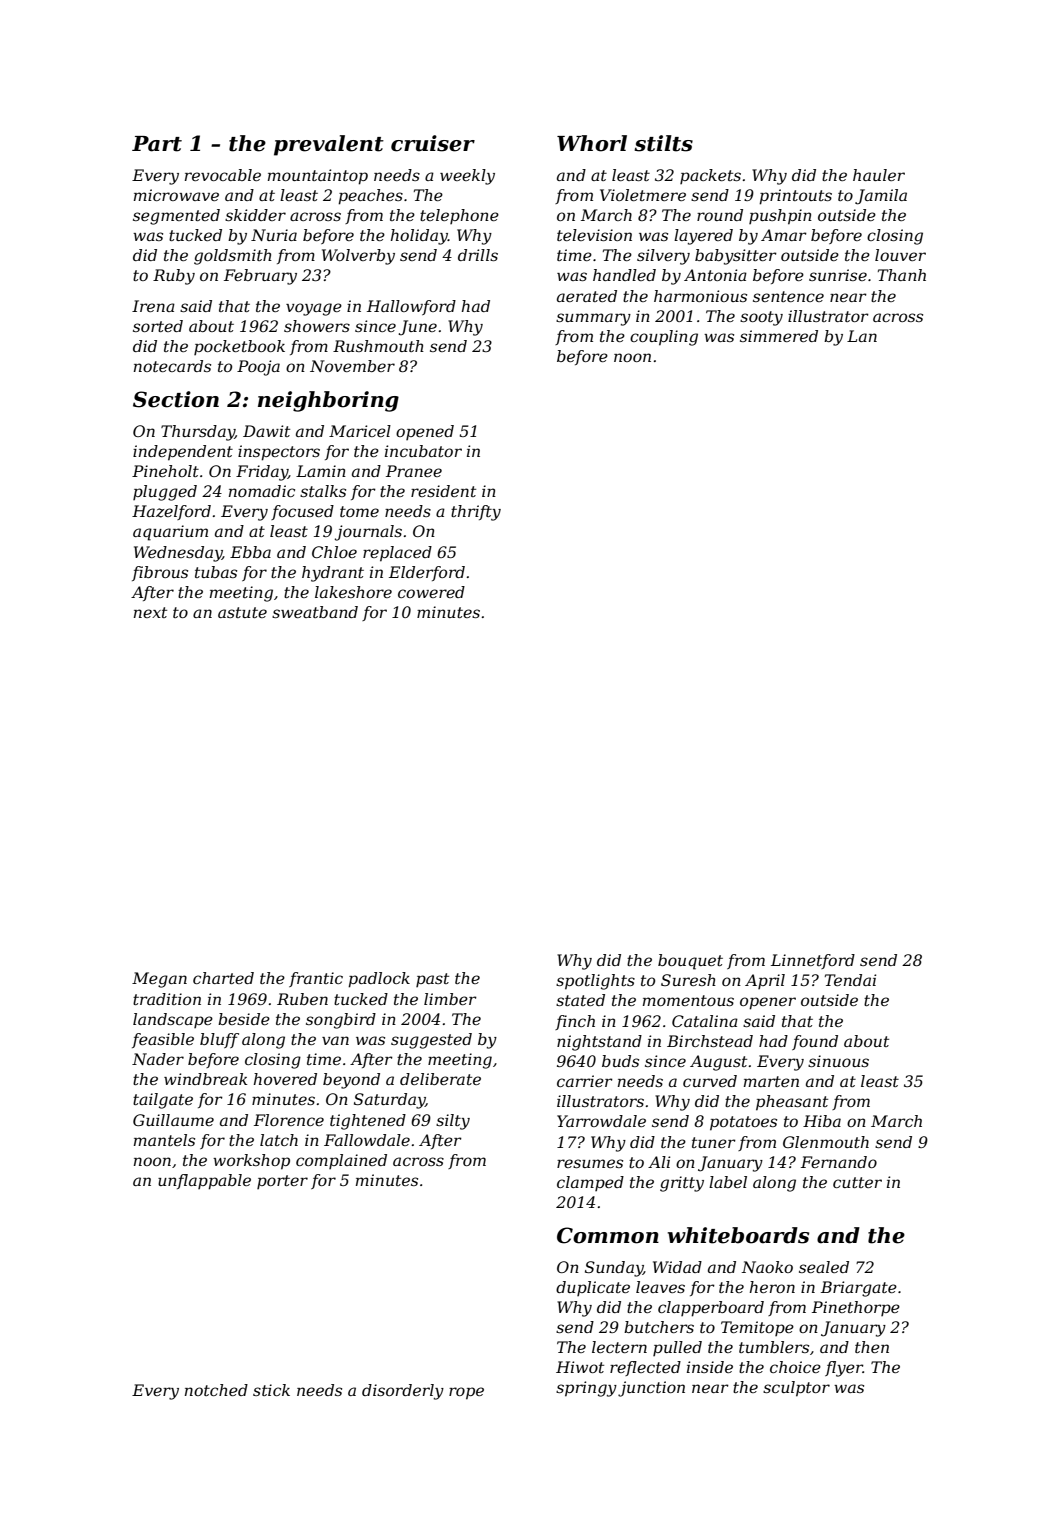 The height and width of the screenshot is (1536, 1061). I want to click on notched, so click(216, 1390).
